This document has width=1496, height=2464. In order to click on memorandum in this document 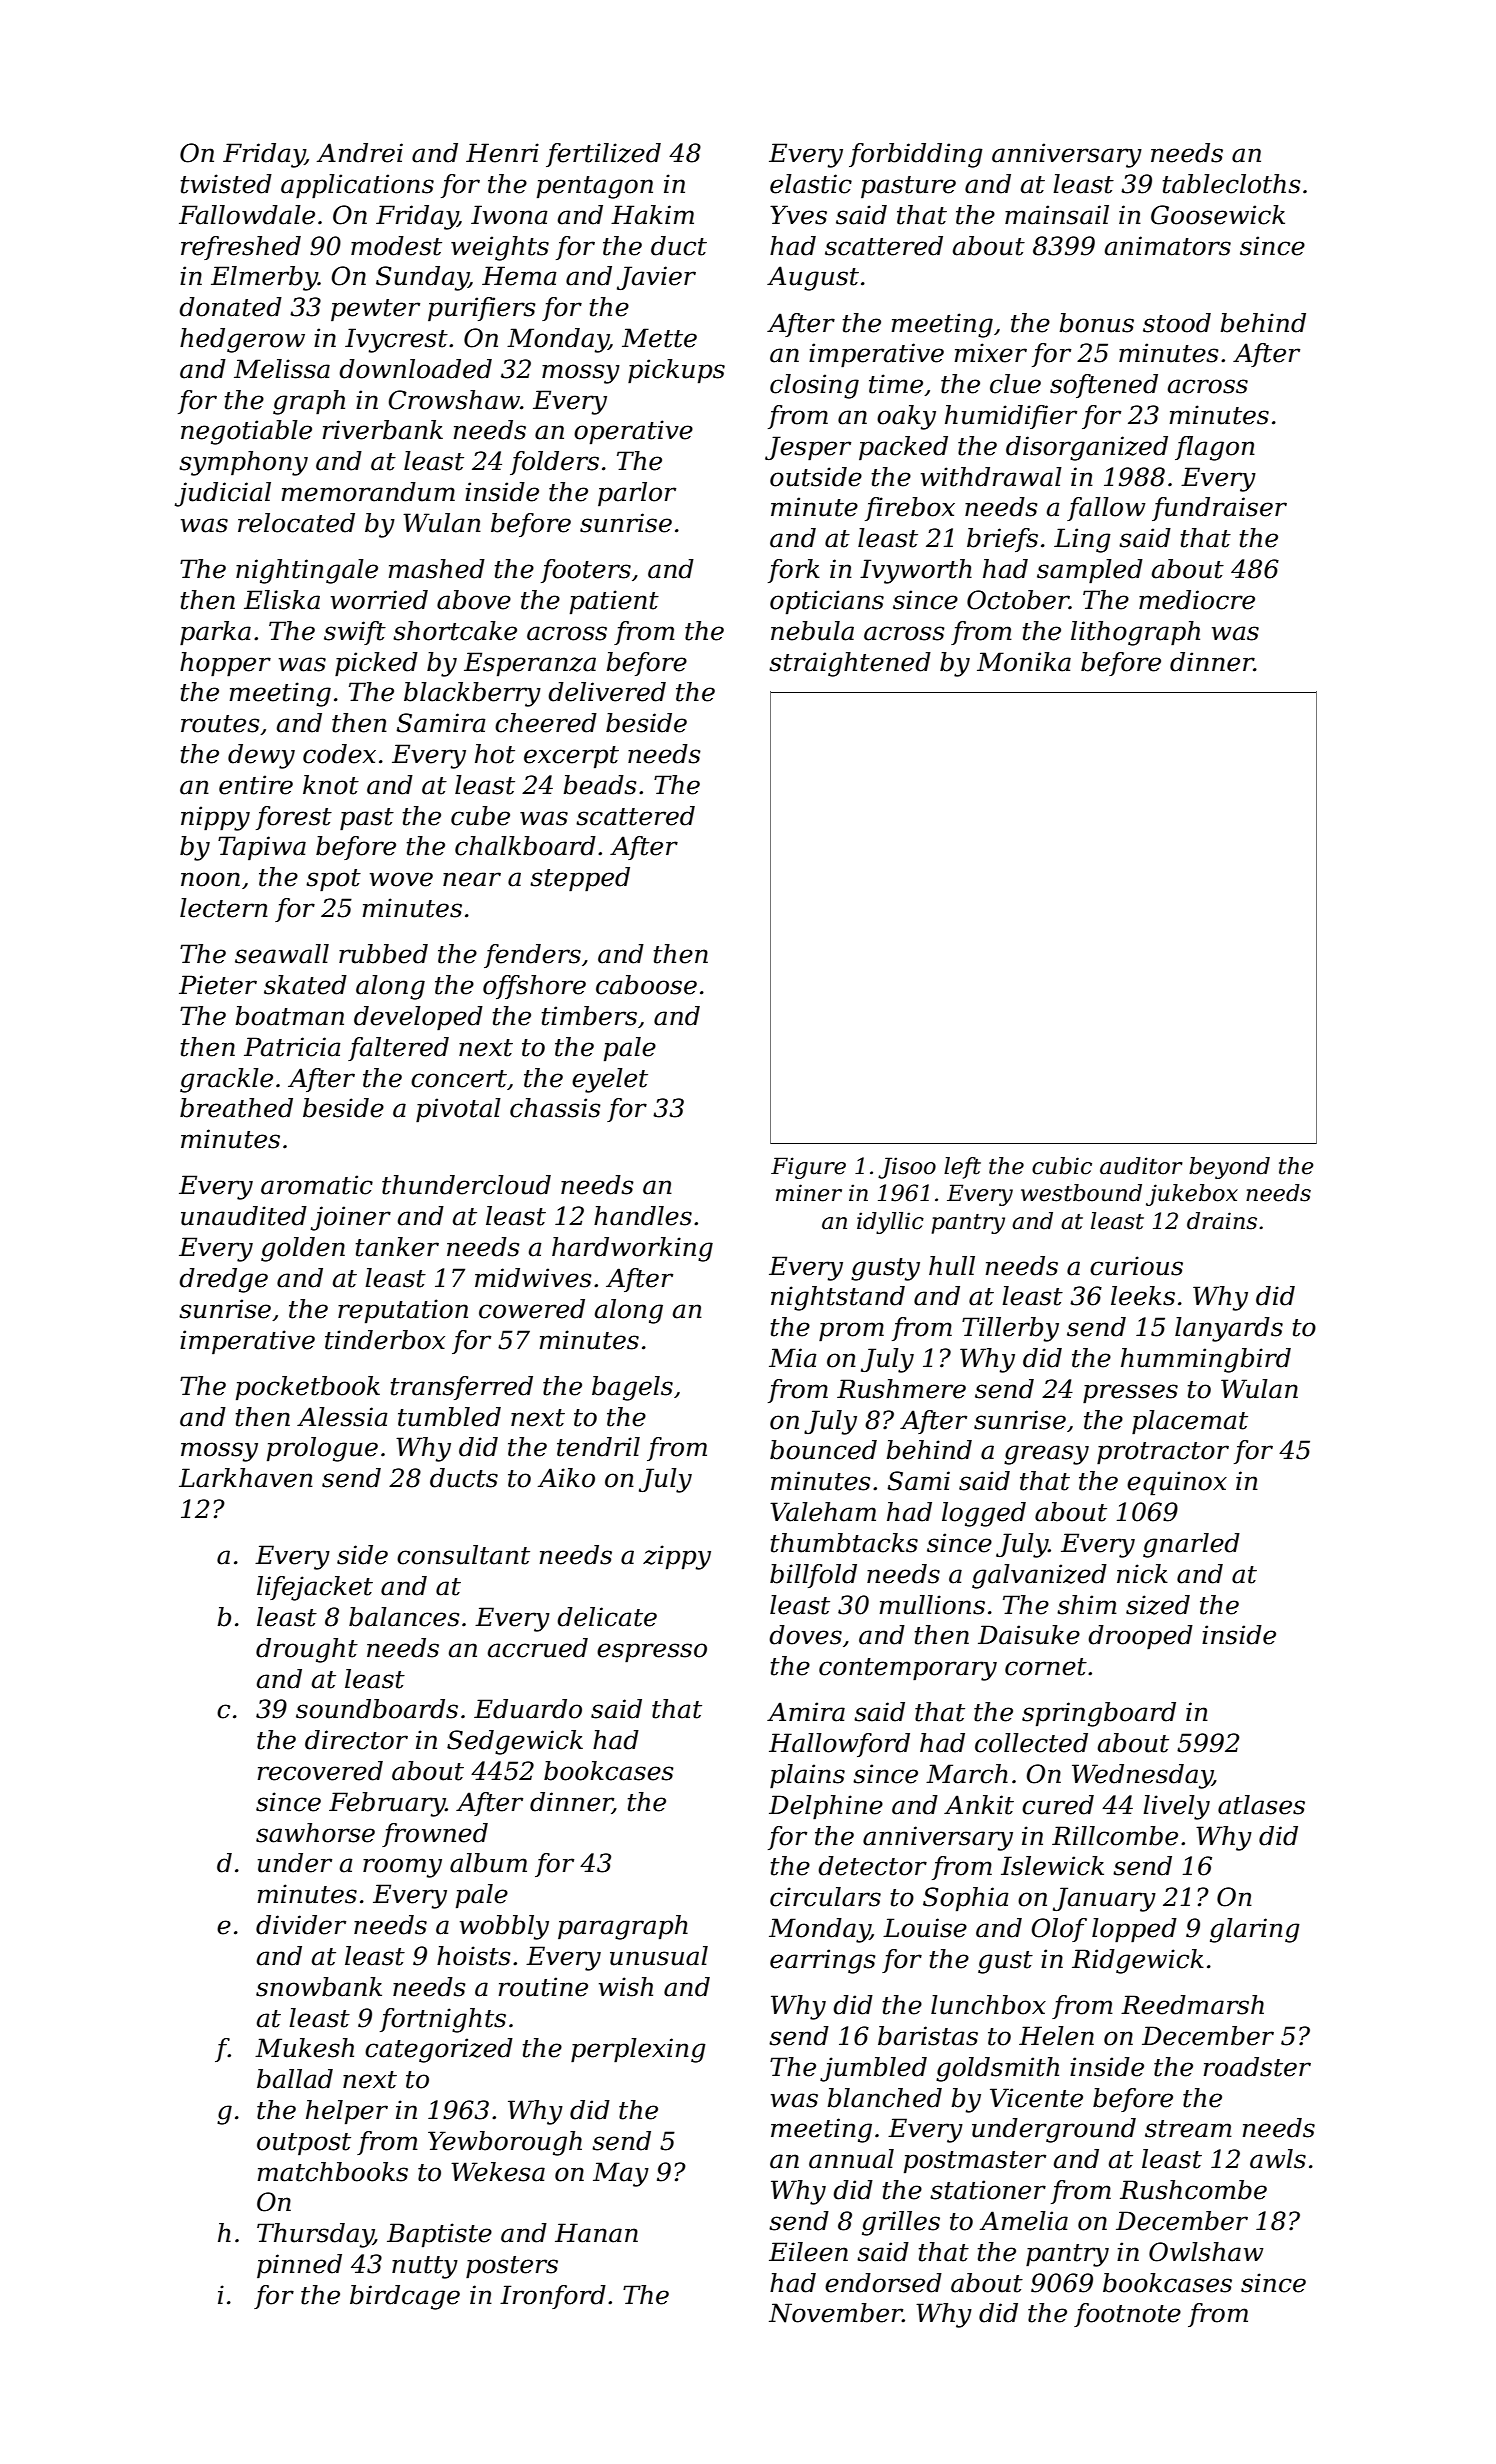, I will do `click(368, 492)`.
